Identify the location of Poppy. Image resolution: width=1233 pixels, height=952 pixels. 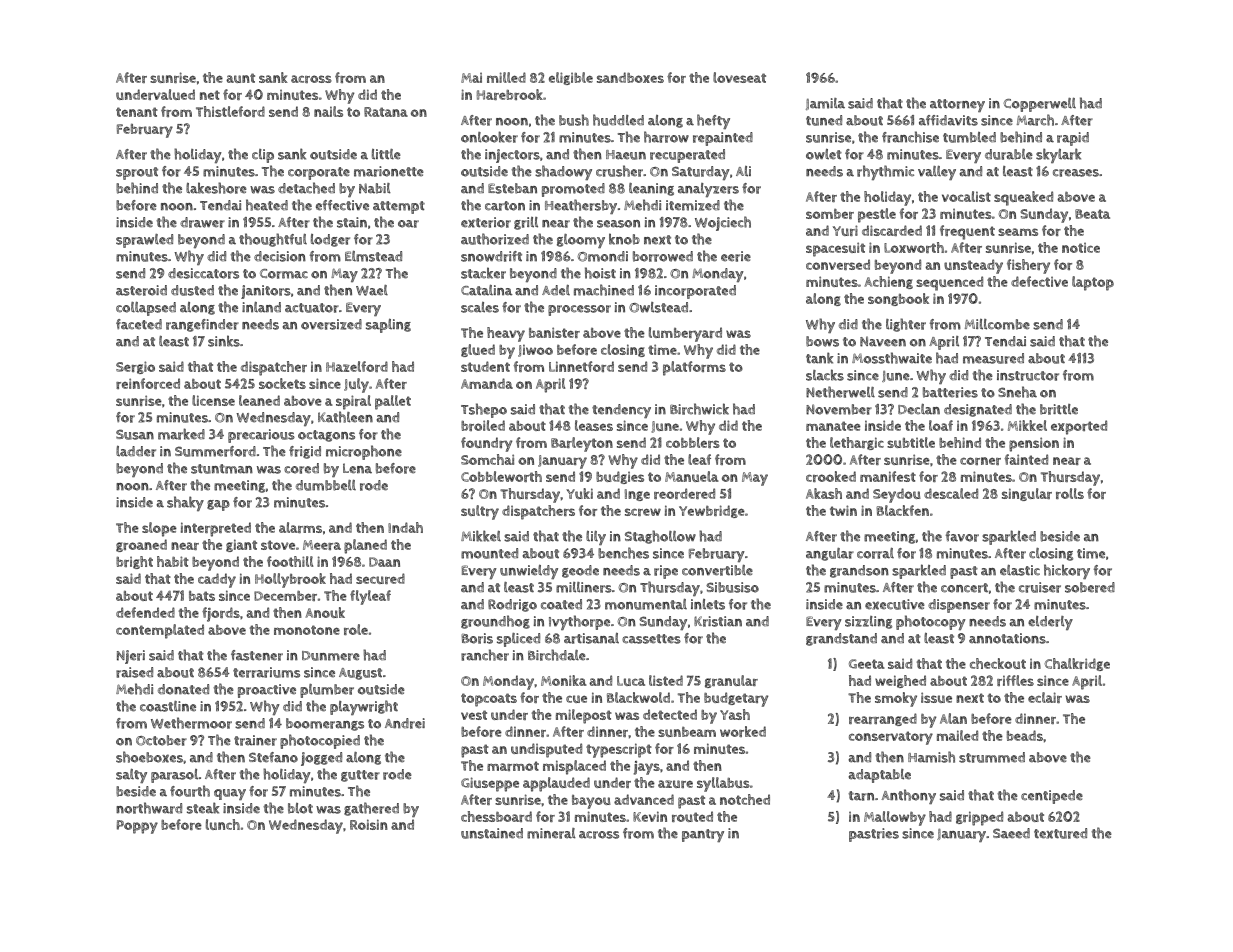
(137, 827).
